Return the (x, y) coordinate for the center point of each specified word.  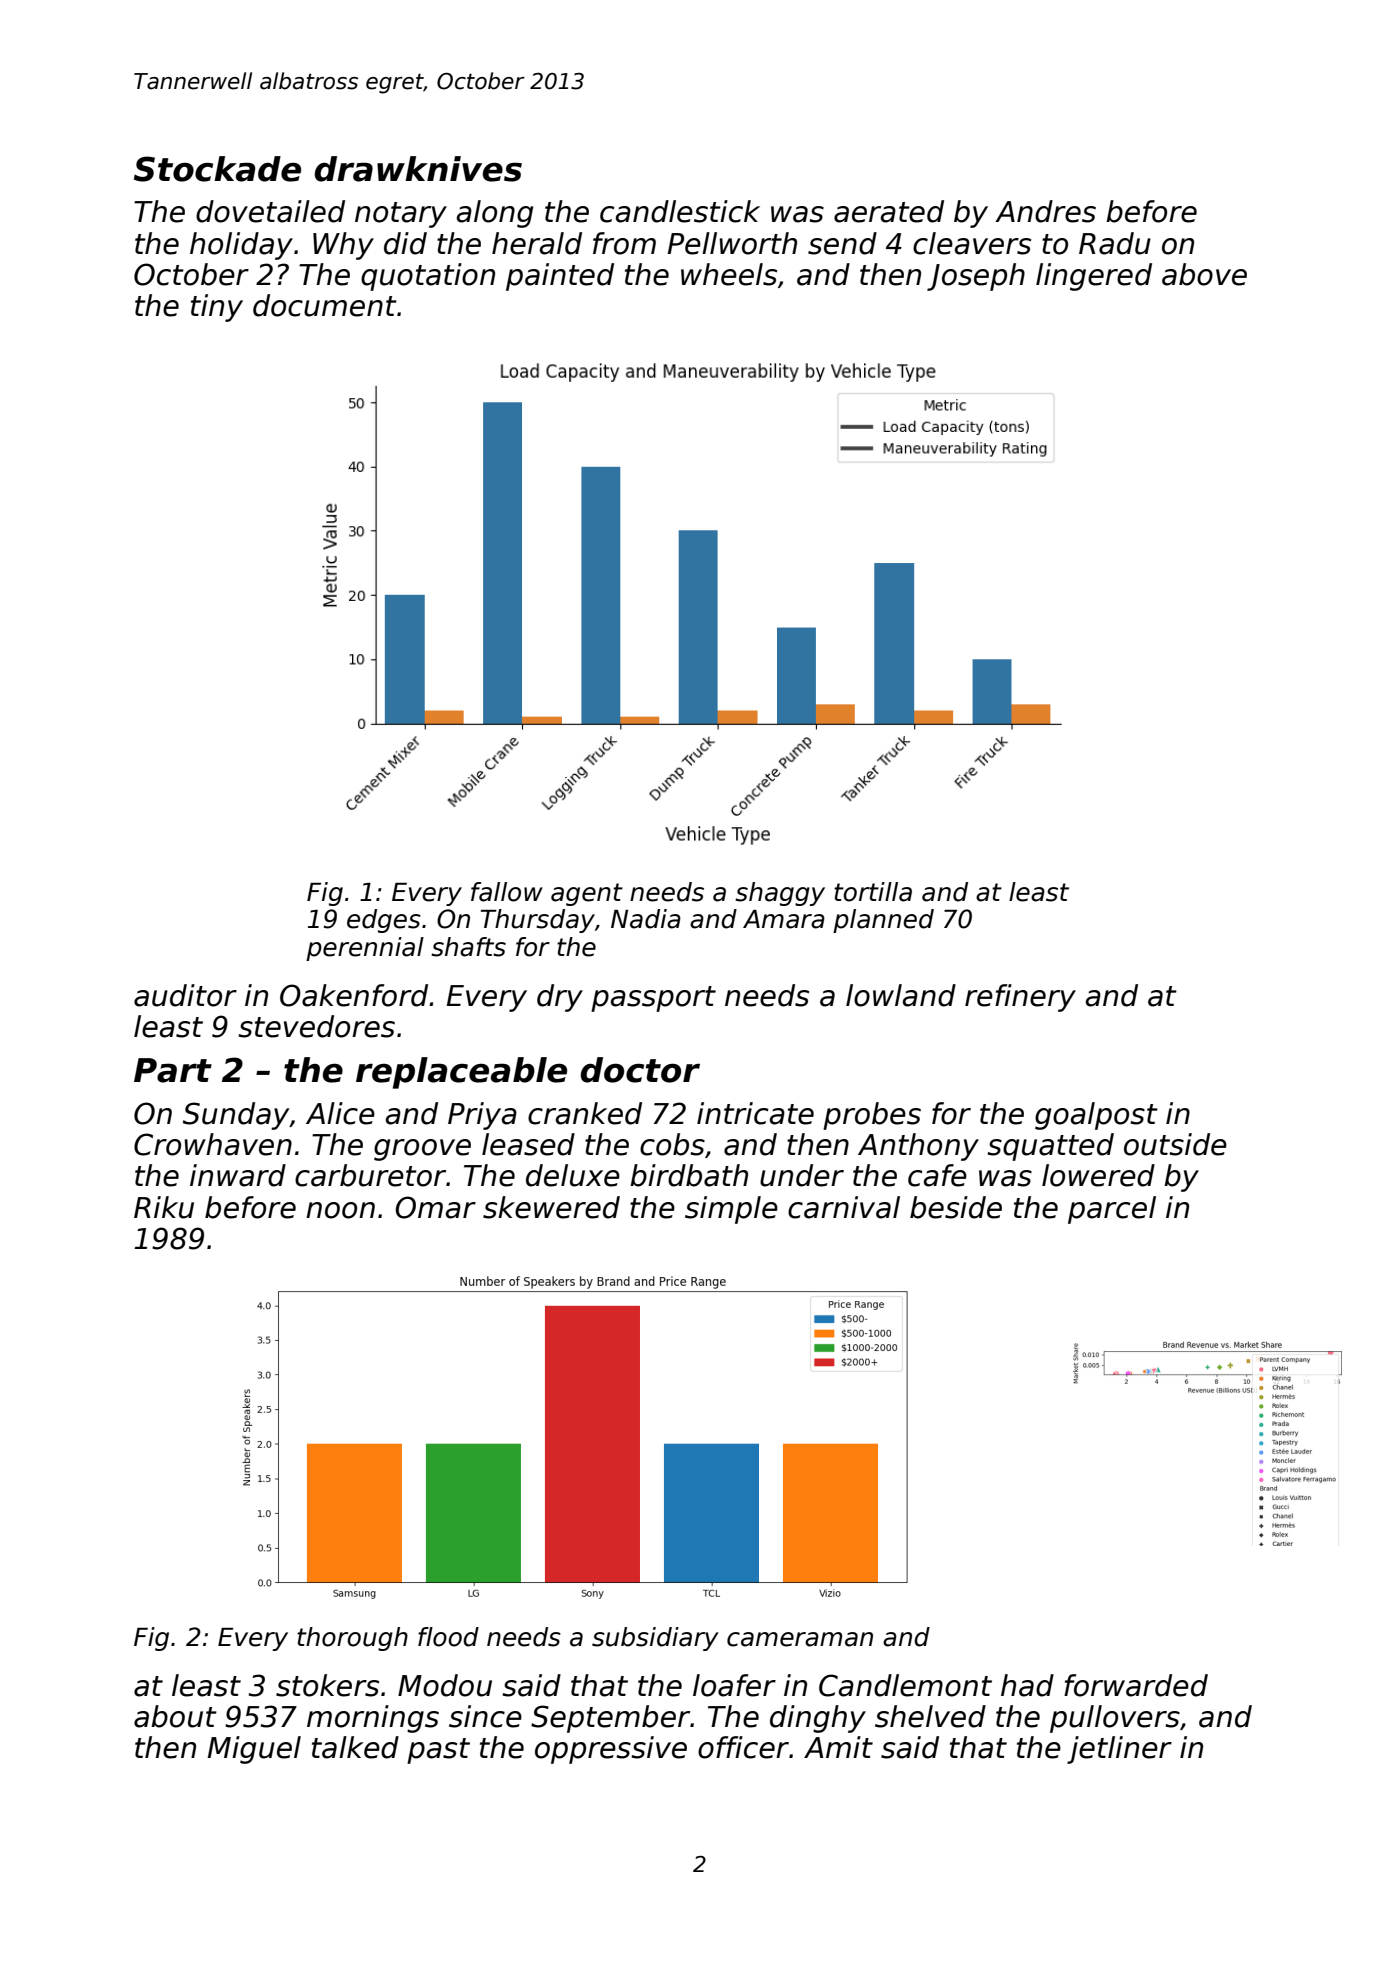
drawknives (418, 169)
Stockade (217, 169)
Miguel (254, 1750)
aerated (889, 211)
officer (743, 1747)
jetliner (1119, 1750)
